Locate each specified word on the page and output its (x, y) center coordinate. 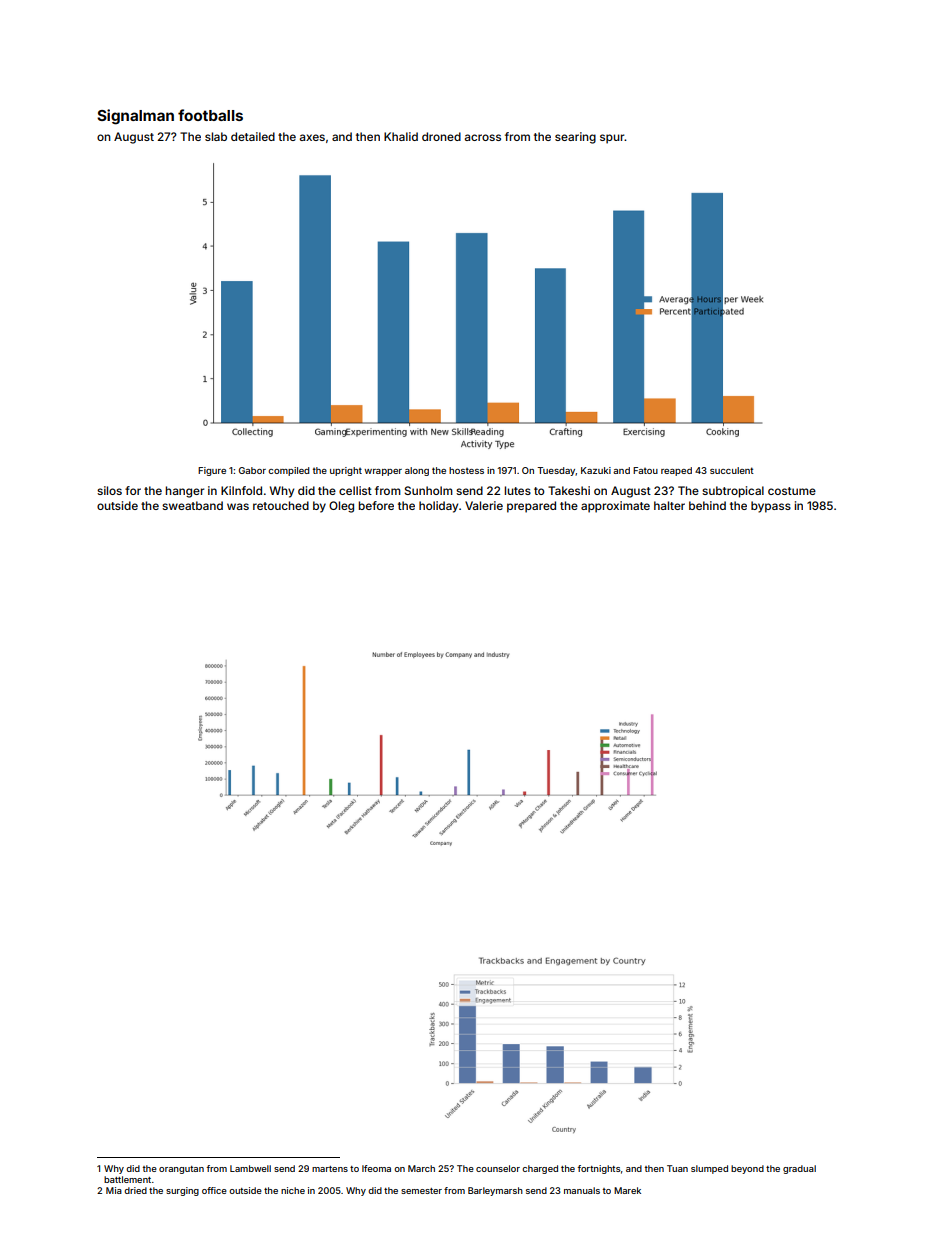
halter (669, 505)
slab (216, 136)
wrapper (383, 472)
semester (421, 1191)
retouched (281, 505)
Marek (627, 1190)
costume (792, 491)
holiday (438, 507)
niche (293, 1190)
